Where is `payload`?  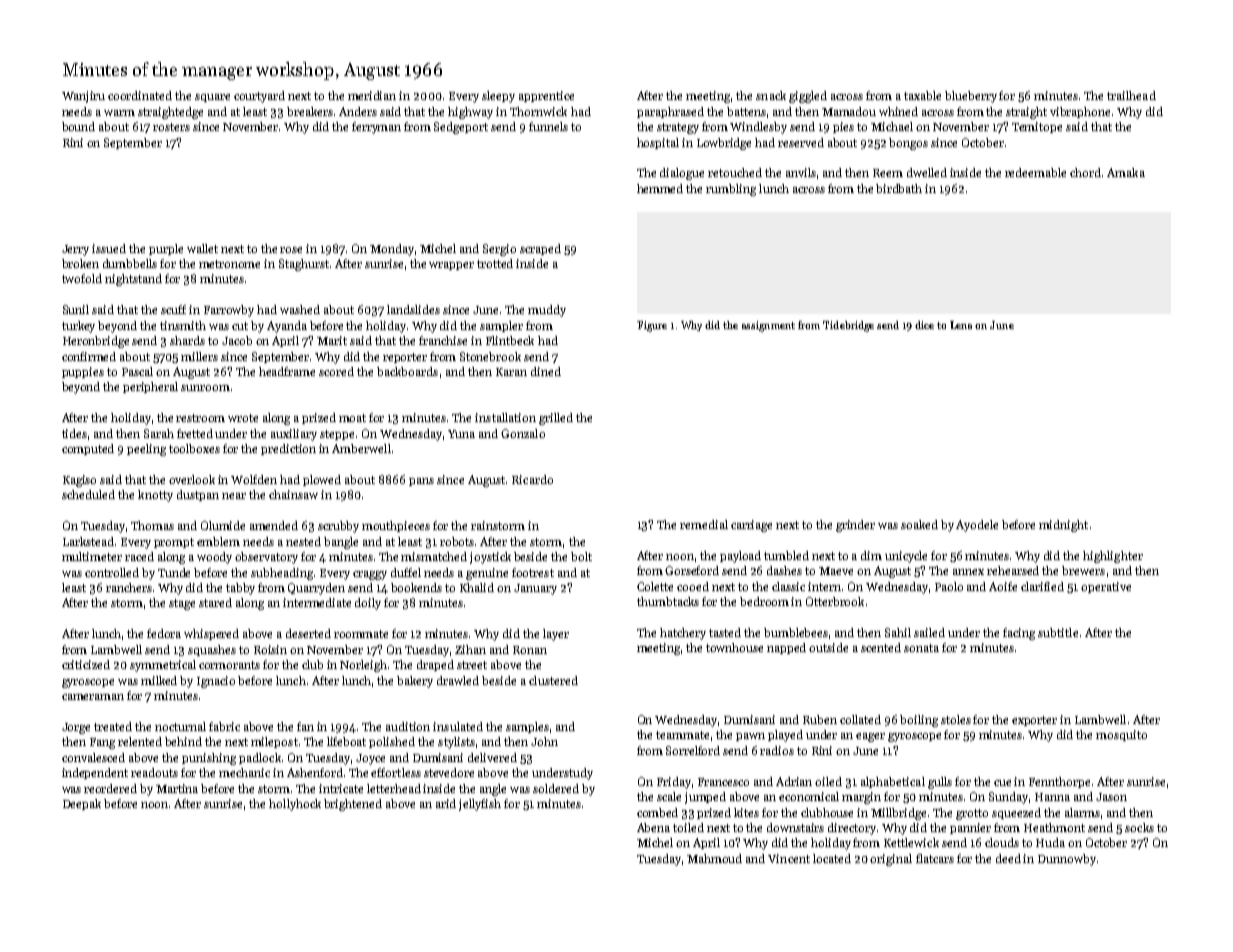
payload is located at coordinates (740, 557).
